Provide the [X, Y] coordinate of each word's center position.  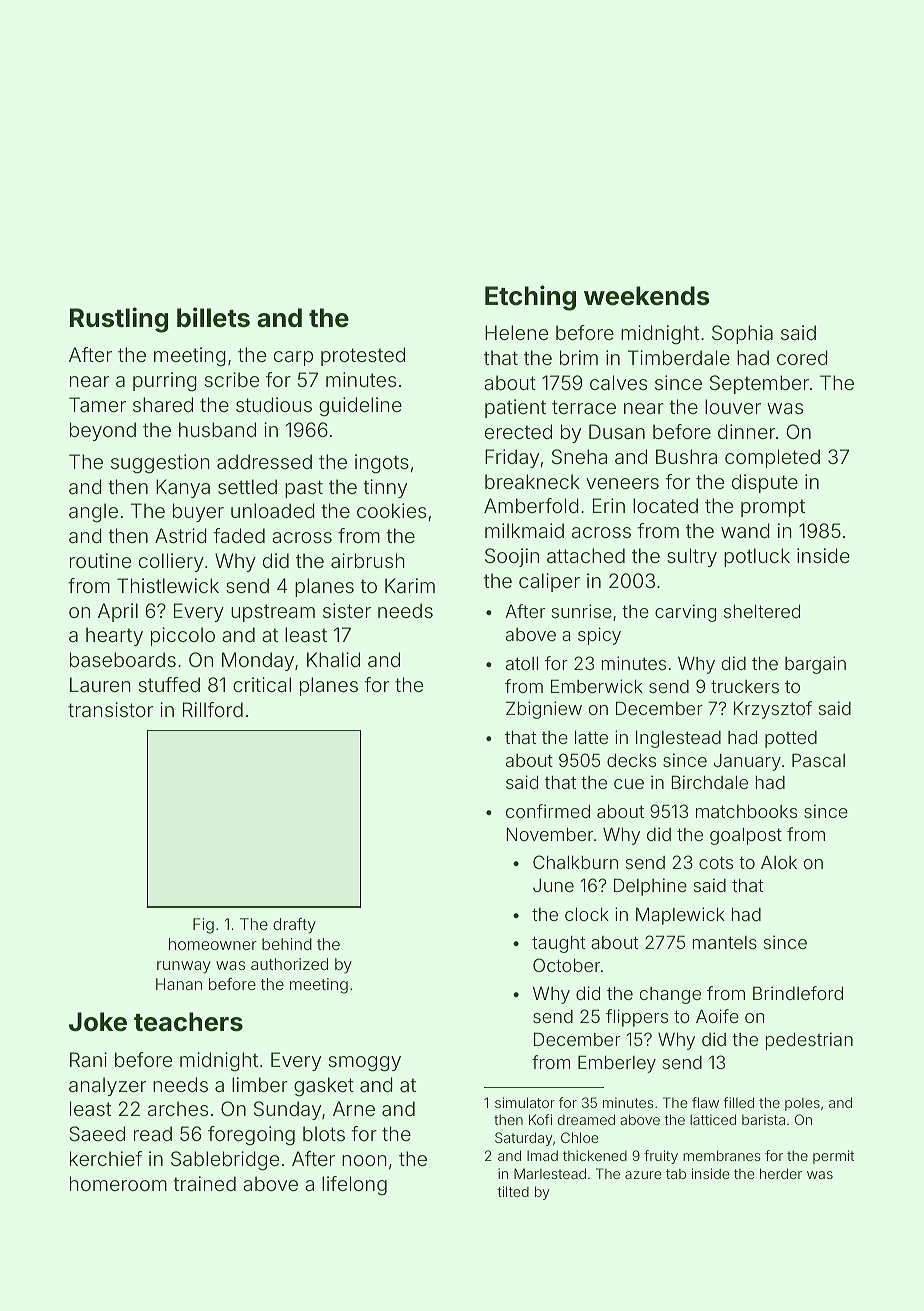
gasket [324, 1087]
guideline [360, 407]
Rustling [119, 320]
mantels [725, 942]
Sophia [742, 334]
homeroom [118, 1183]
